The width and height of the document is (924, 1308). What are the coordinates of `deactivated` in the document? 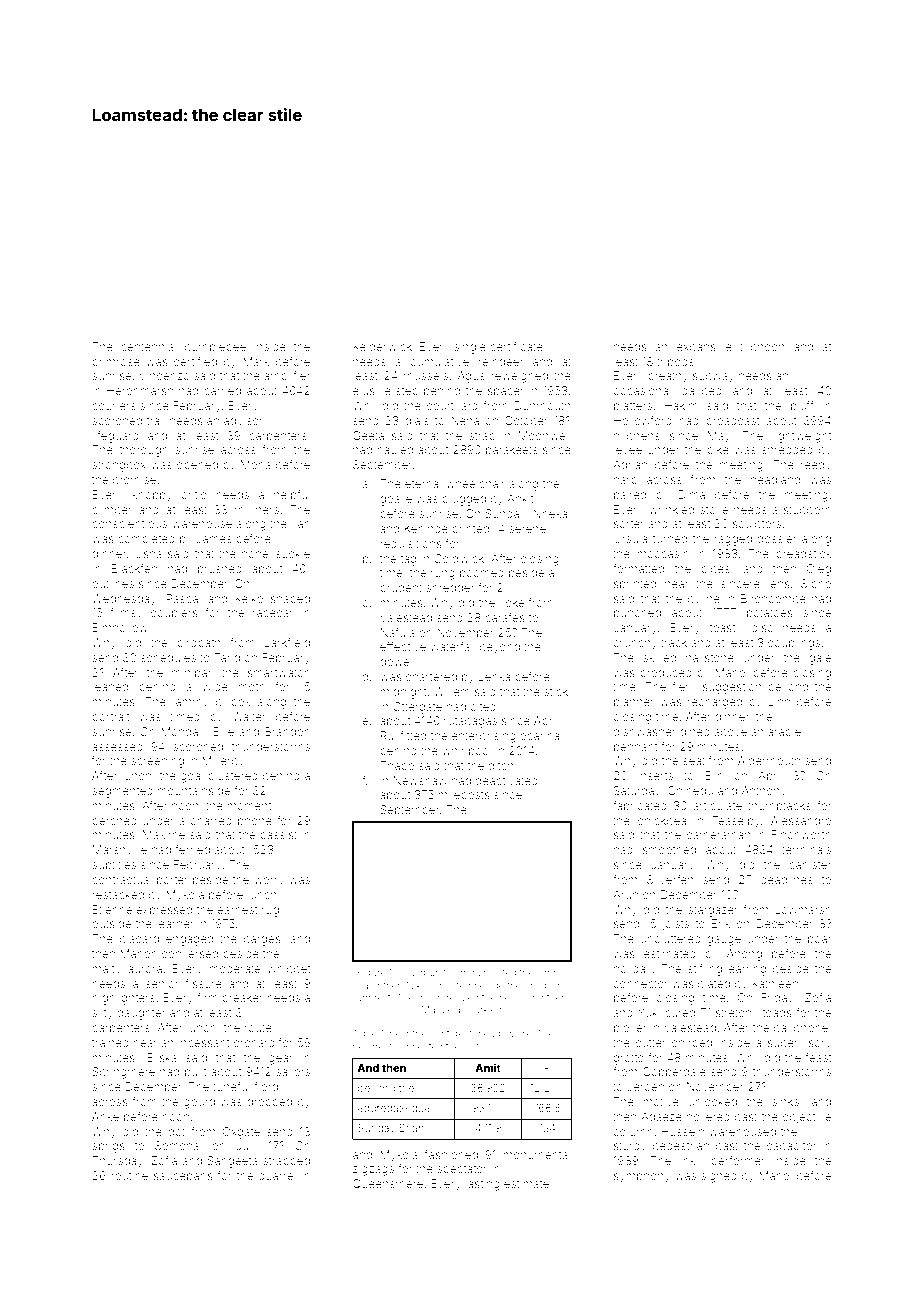 It's located at (506, 780).
